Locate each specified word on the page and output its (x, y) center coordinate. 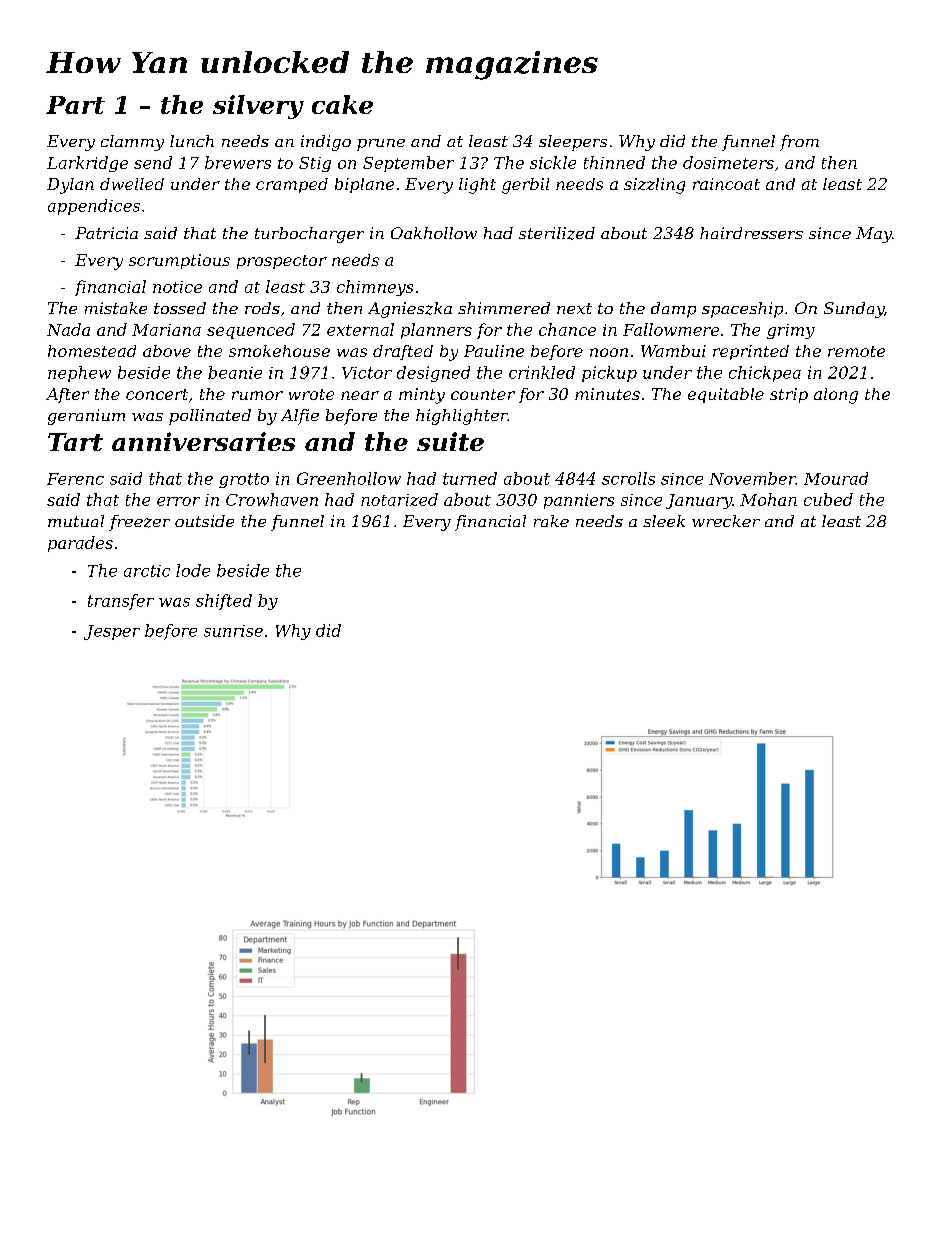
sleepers (573, 143)
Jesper (112, 632)
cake (342, 104)
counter (483, 394)
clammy (132, 143)
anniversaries (203, 441)
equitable (726, 395)
